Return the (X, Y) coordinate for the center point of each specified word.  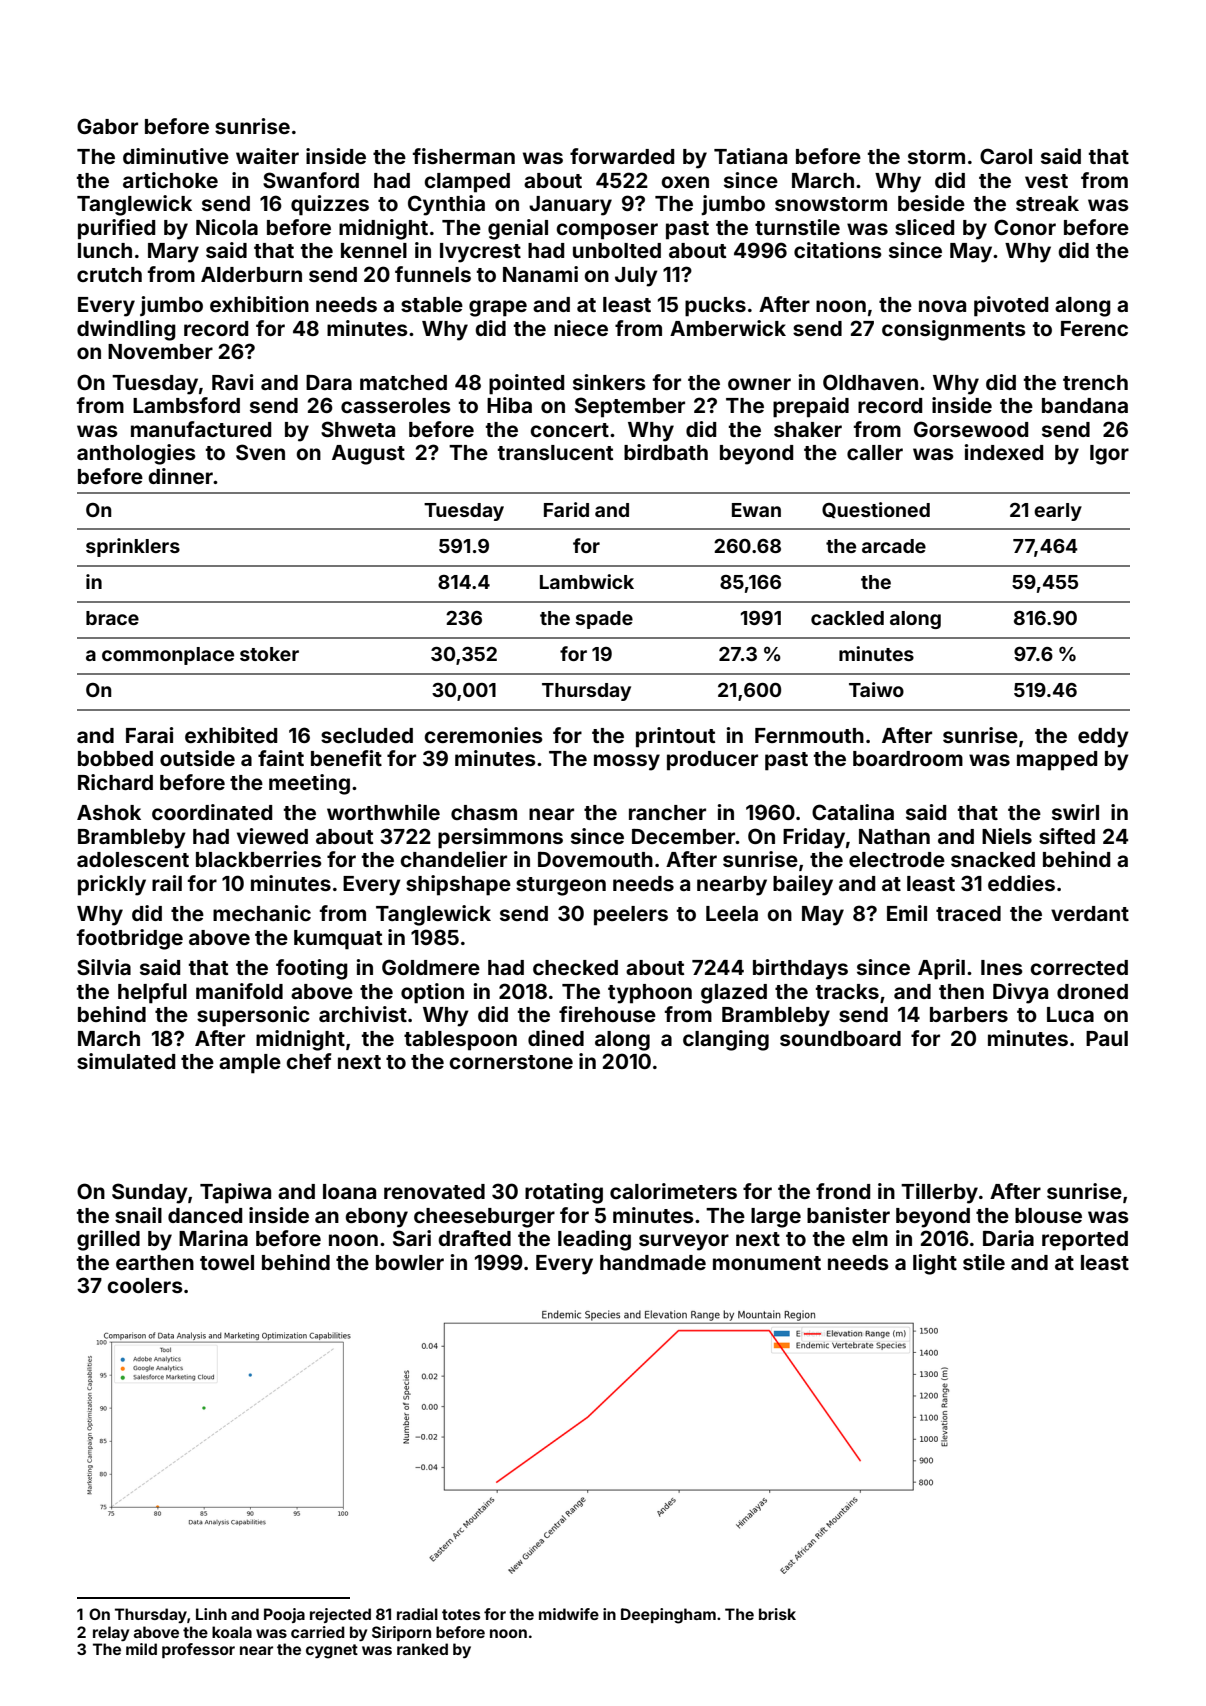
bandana (1085, 405)
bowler (410, 1262)
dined (556, 1038)
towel (227, 1262)
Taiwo (876, 689)
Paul (1107, 1038)
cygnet (332, 1651)
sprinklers (133, 547)
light (935, 1264)
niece (581, 328)
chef (309, 1061)
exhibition (259, 304)
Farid (566, 509)
